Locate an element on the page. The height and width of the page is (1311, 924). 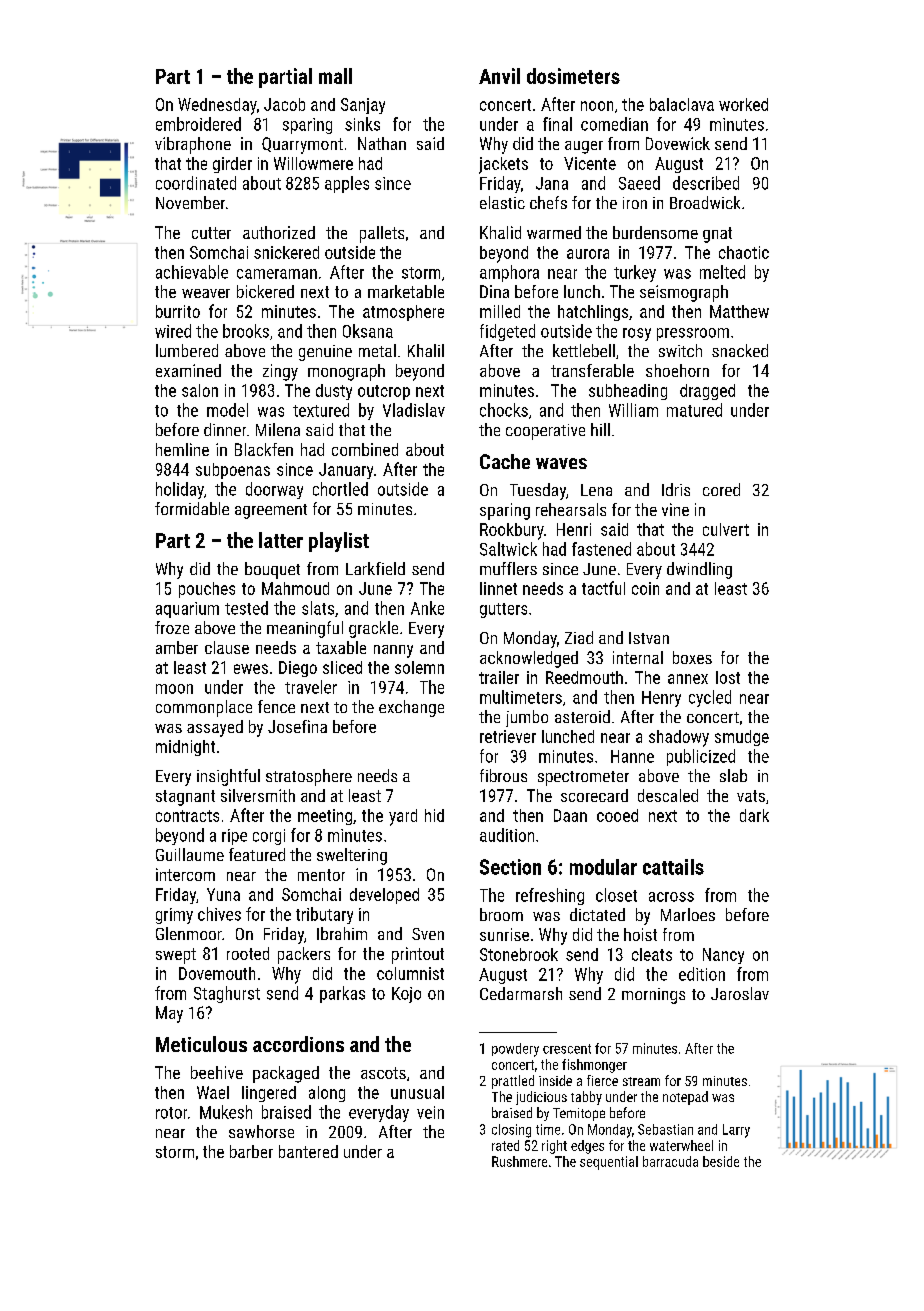
atmosphere is located at coordinates (403, 313).
